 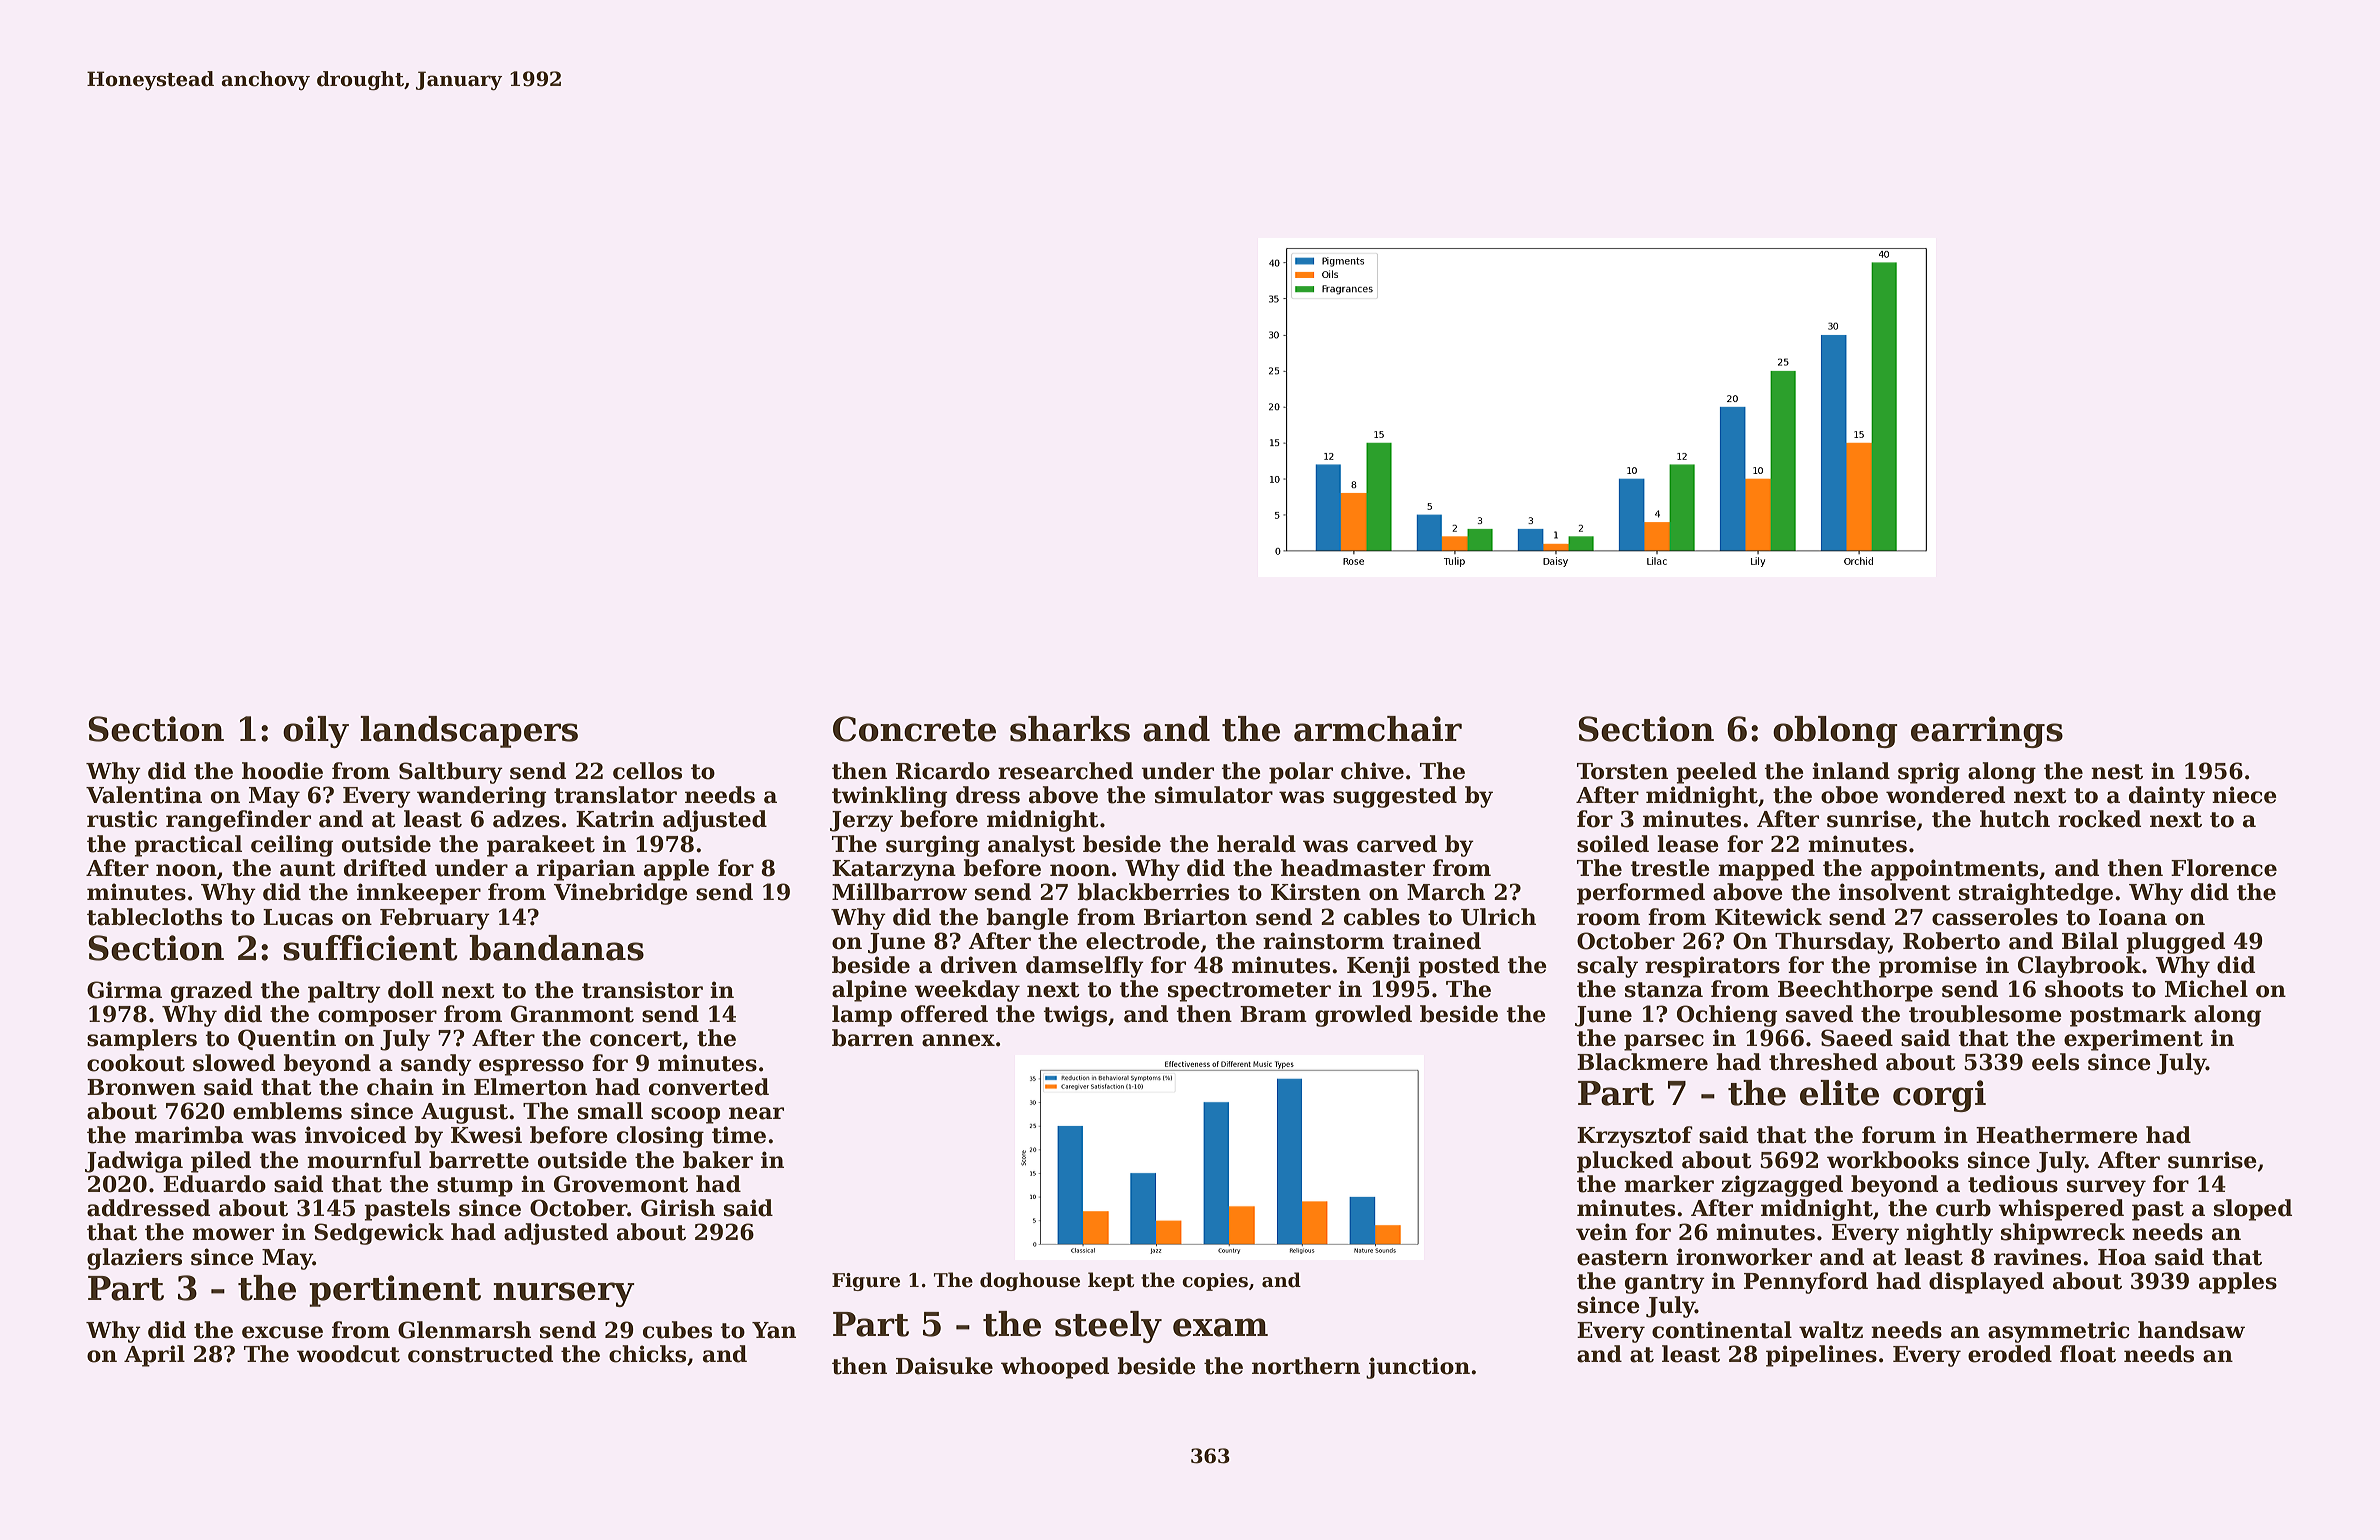 What do you see at coordinates (292, 846) in the screenshot?
I see `ceiling` at bounding box center [292, 846].
